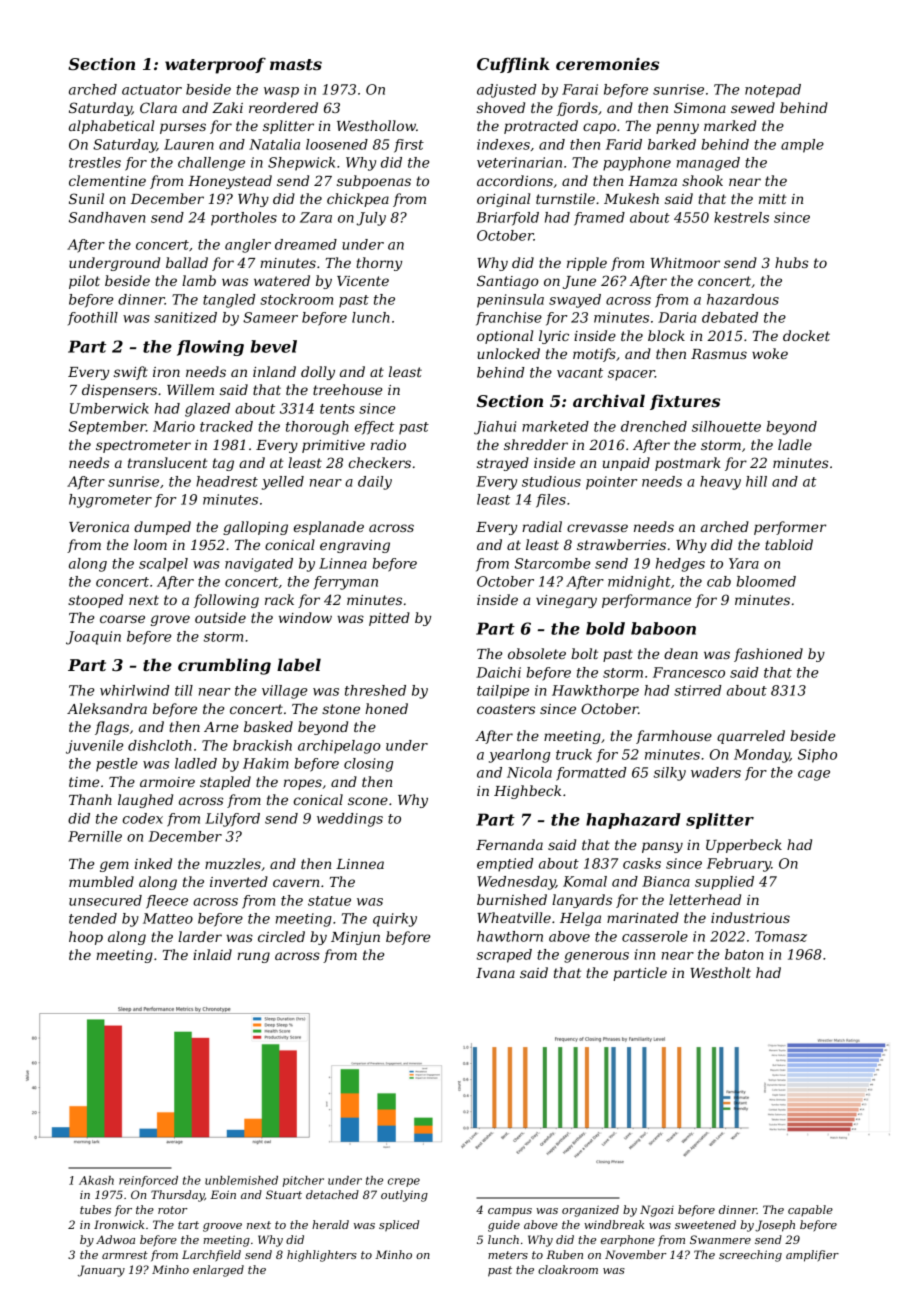 Image resolution: width=908 pixels, height=1316 pixels. I want to click on original, so click(503, 200).
